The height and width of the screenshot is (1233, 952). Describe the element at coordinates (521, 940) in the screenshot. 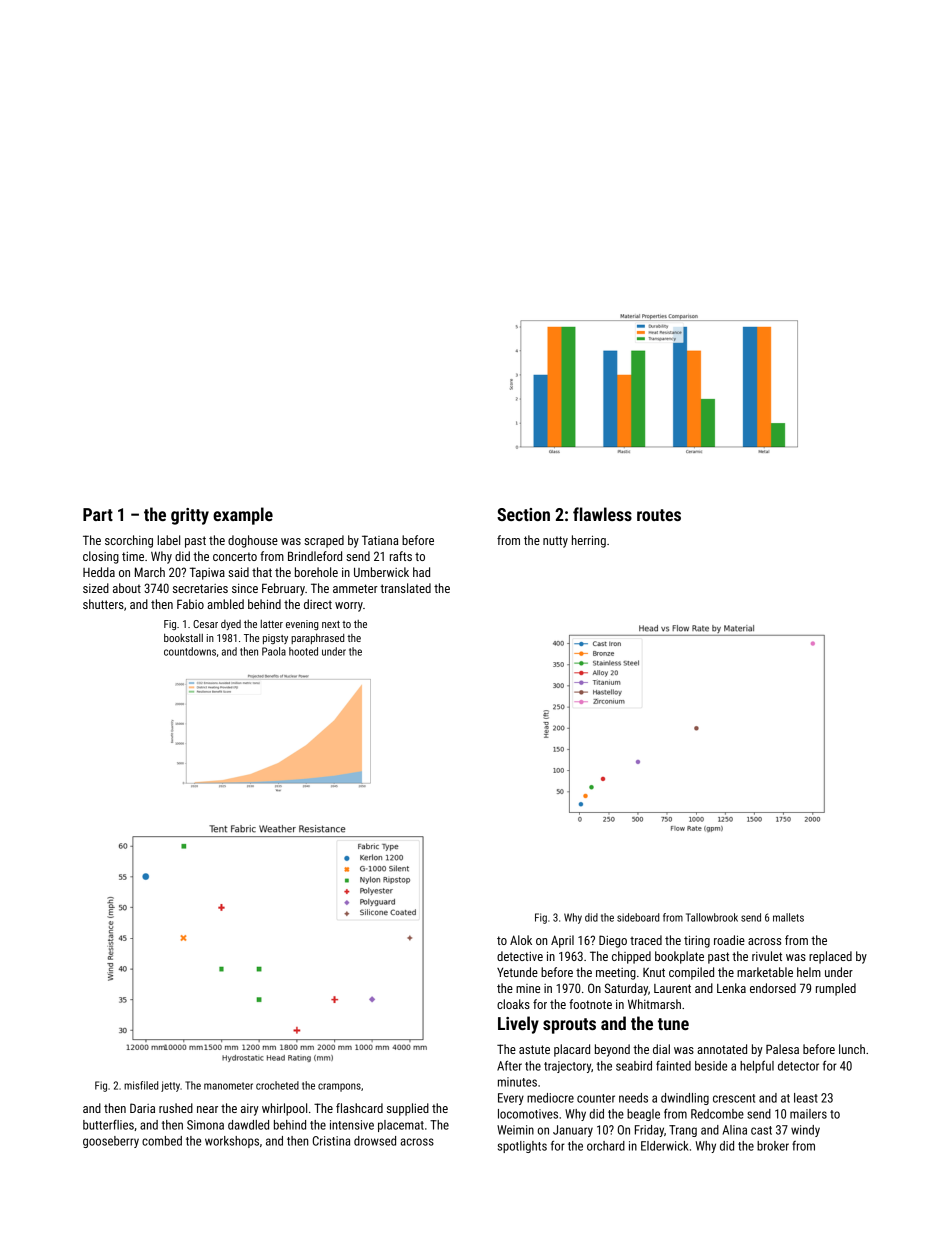

I see `Alok` at that location.
